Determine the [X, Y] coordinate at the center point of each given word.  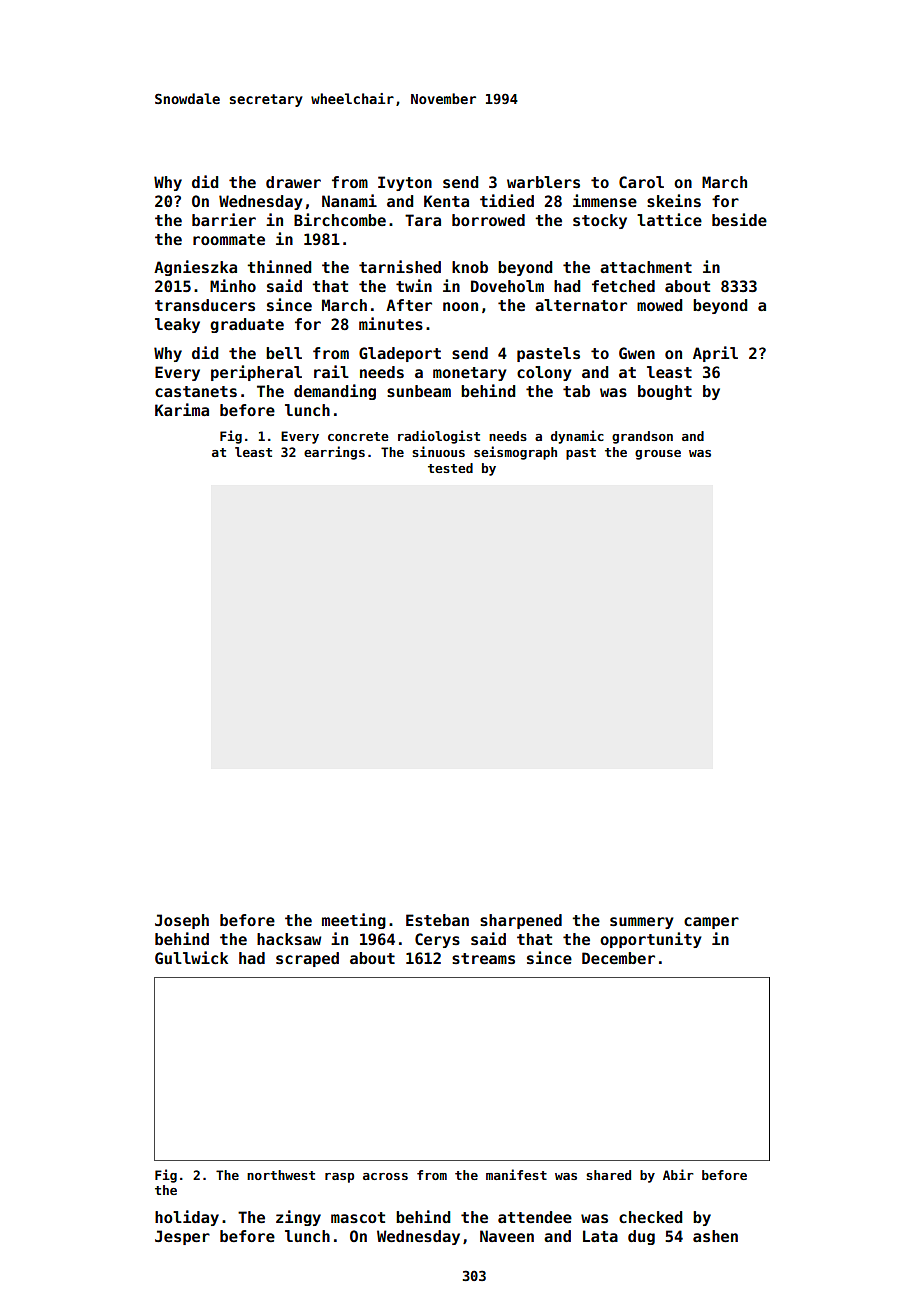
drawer [293, 182]
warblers [543, 182]
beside [739, 219]
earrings [334, 453]
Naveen [507, 1236]
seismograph [515, 453]
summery [642, 923]
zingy [298, 1218]
